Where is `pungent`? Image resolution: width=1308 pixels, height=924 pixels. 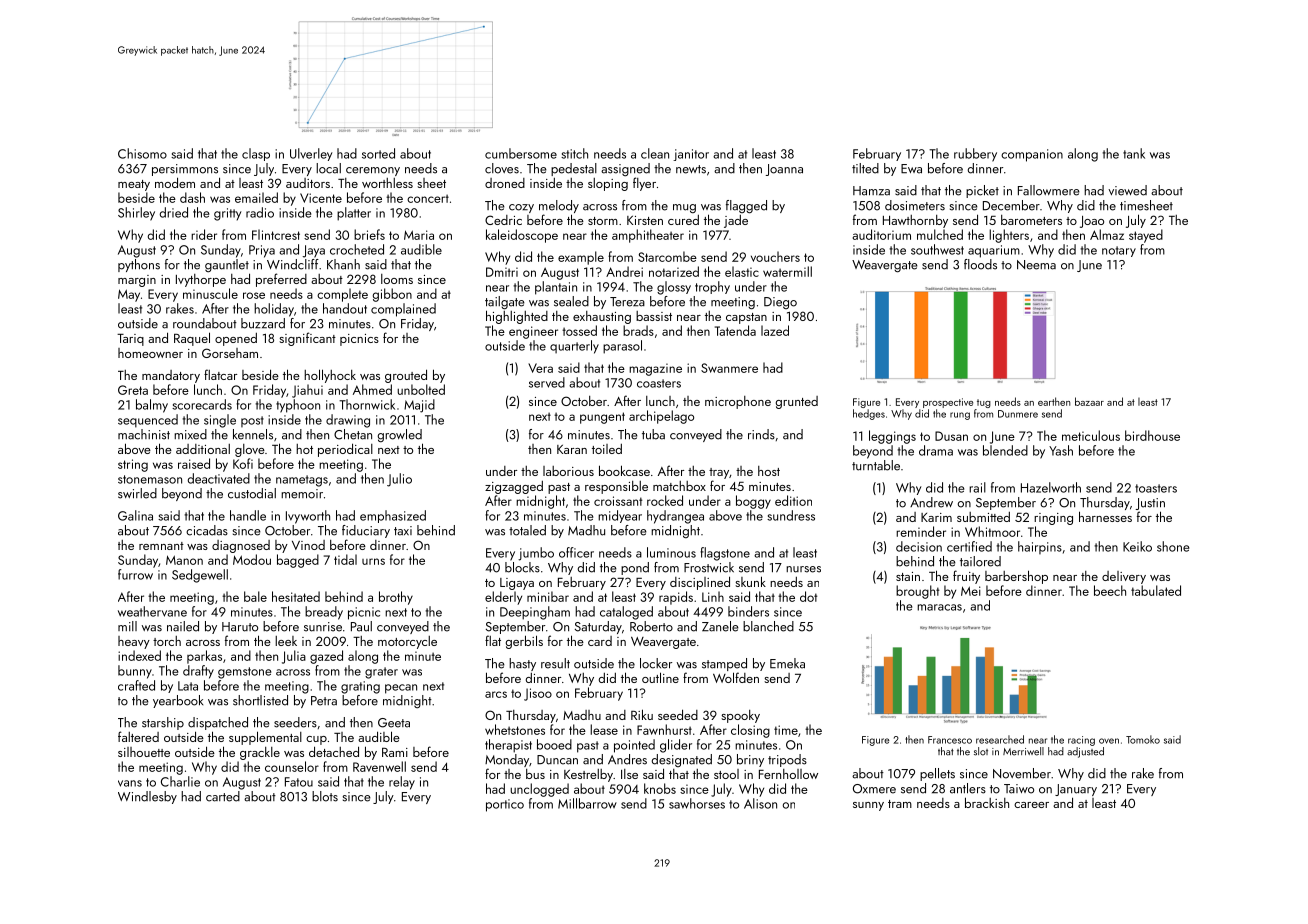
pungent is located at coordinates (602, 418).
